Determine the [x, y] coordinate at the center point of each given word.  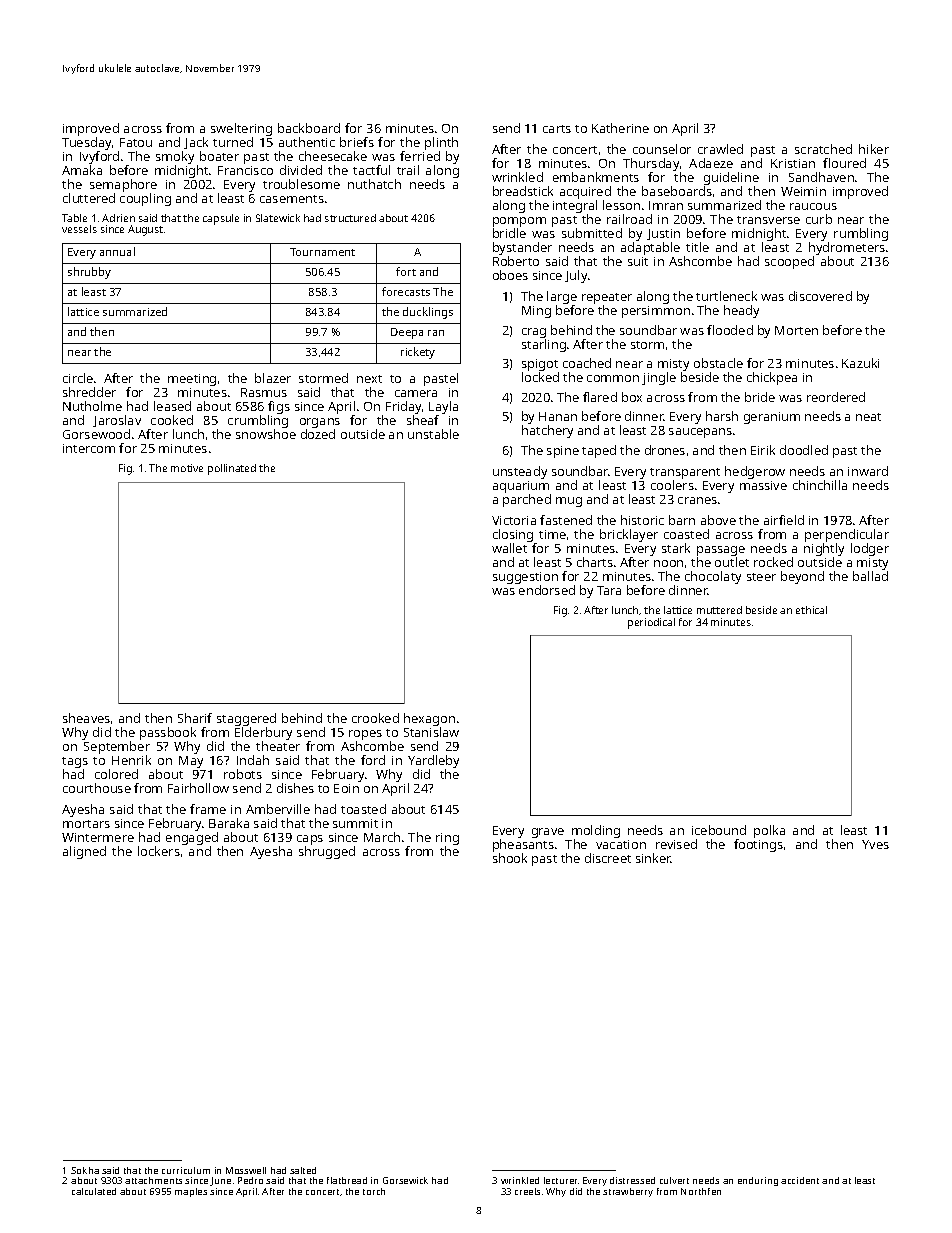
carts [557, 129]
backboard [309, 128]
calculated [94, 1191]
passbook [168, 733]
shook [510, 858]
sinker [653, 858]
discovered [820, 296]
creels [527, 1191]
